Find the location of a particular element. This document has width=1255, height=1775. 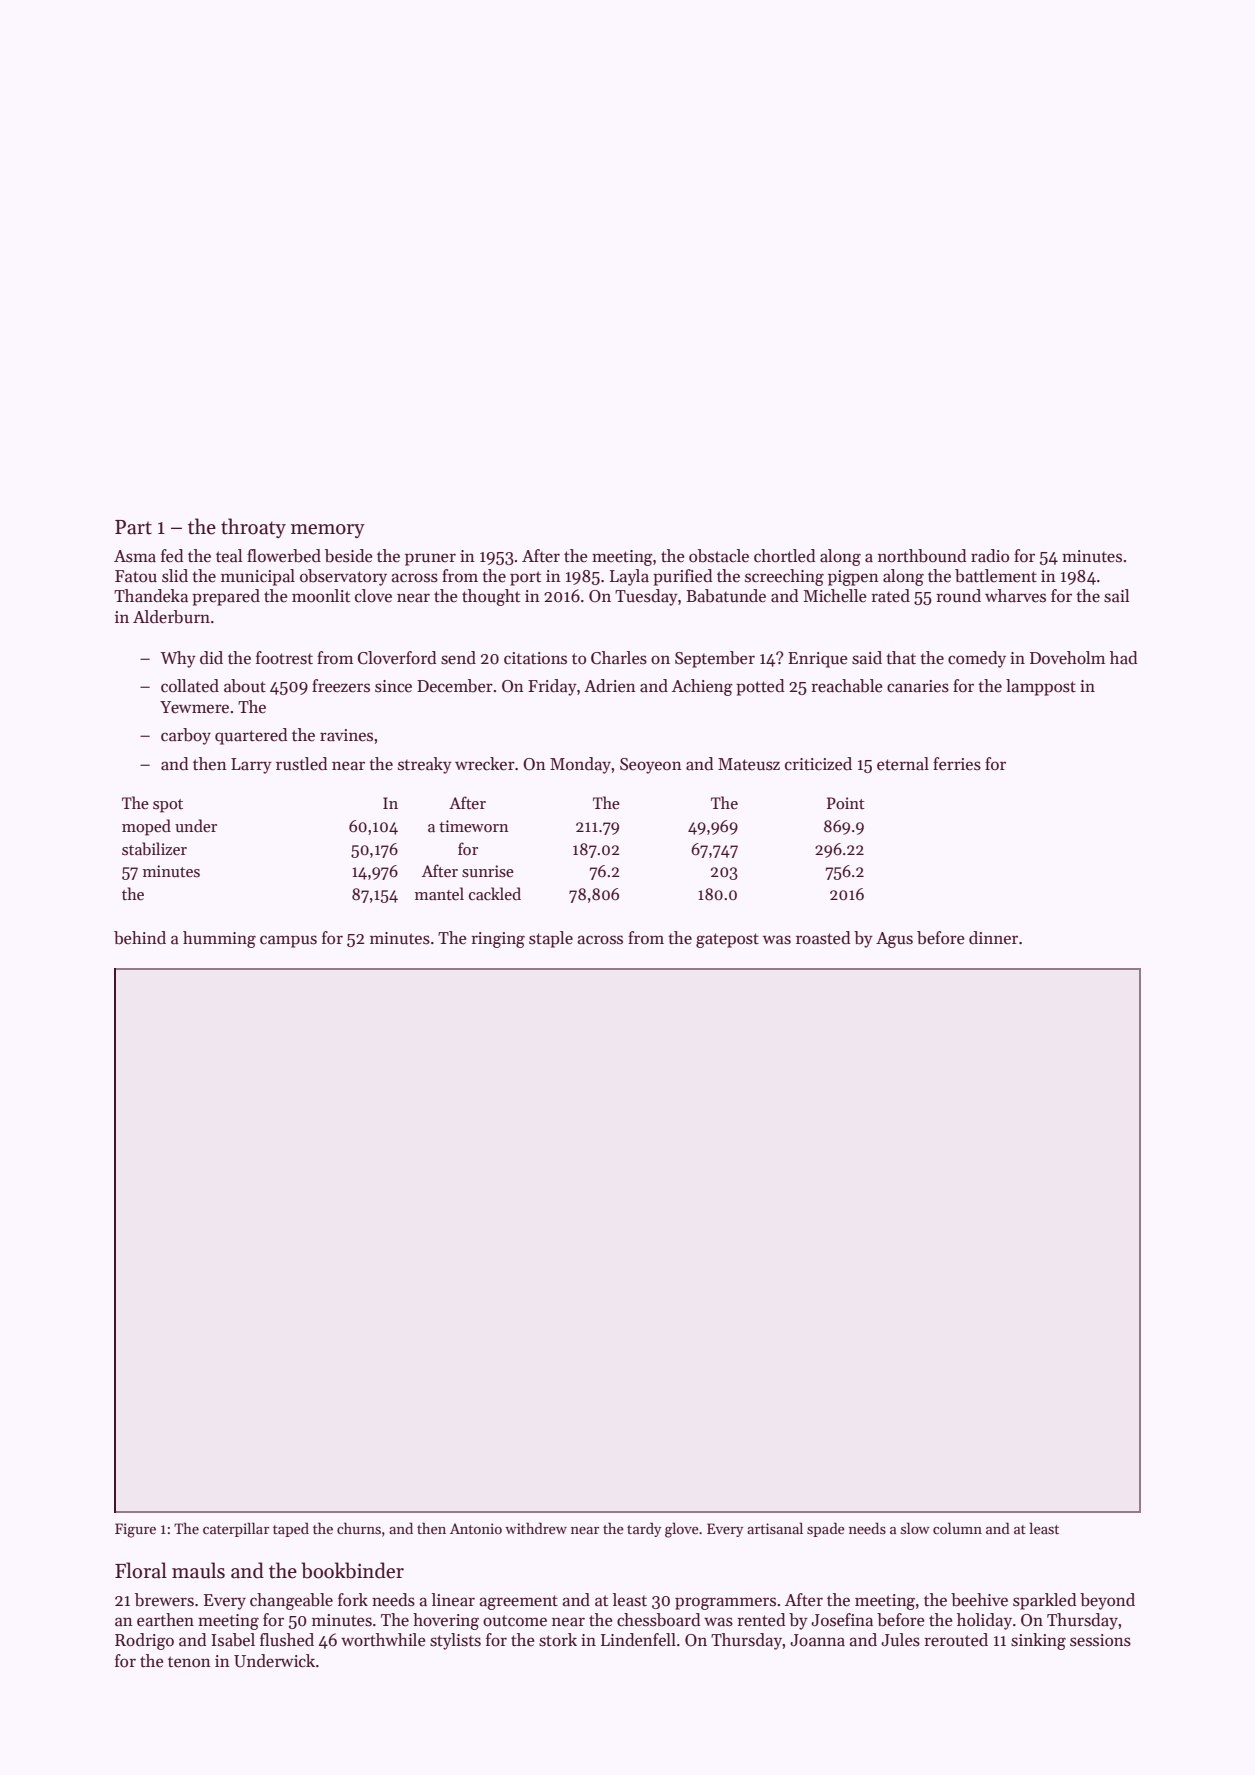

Agus is located at coordinates (894, 940).
